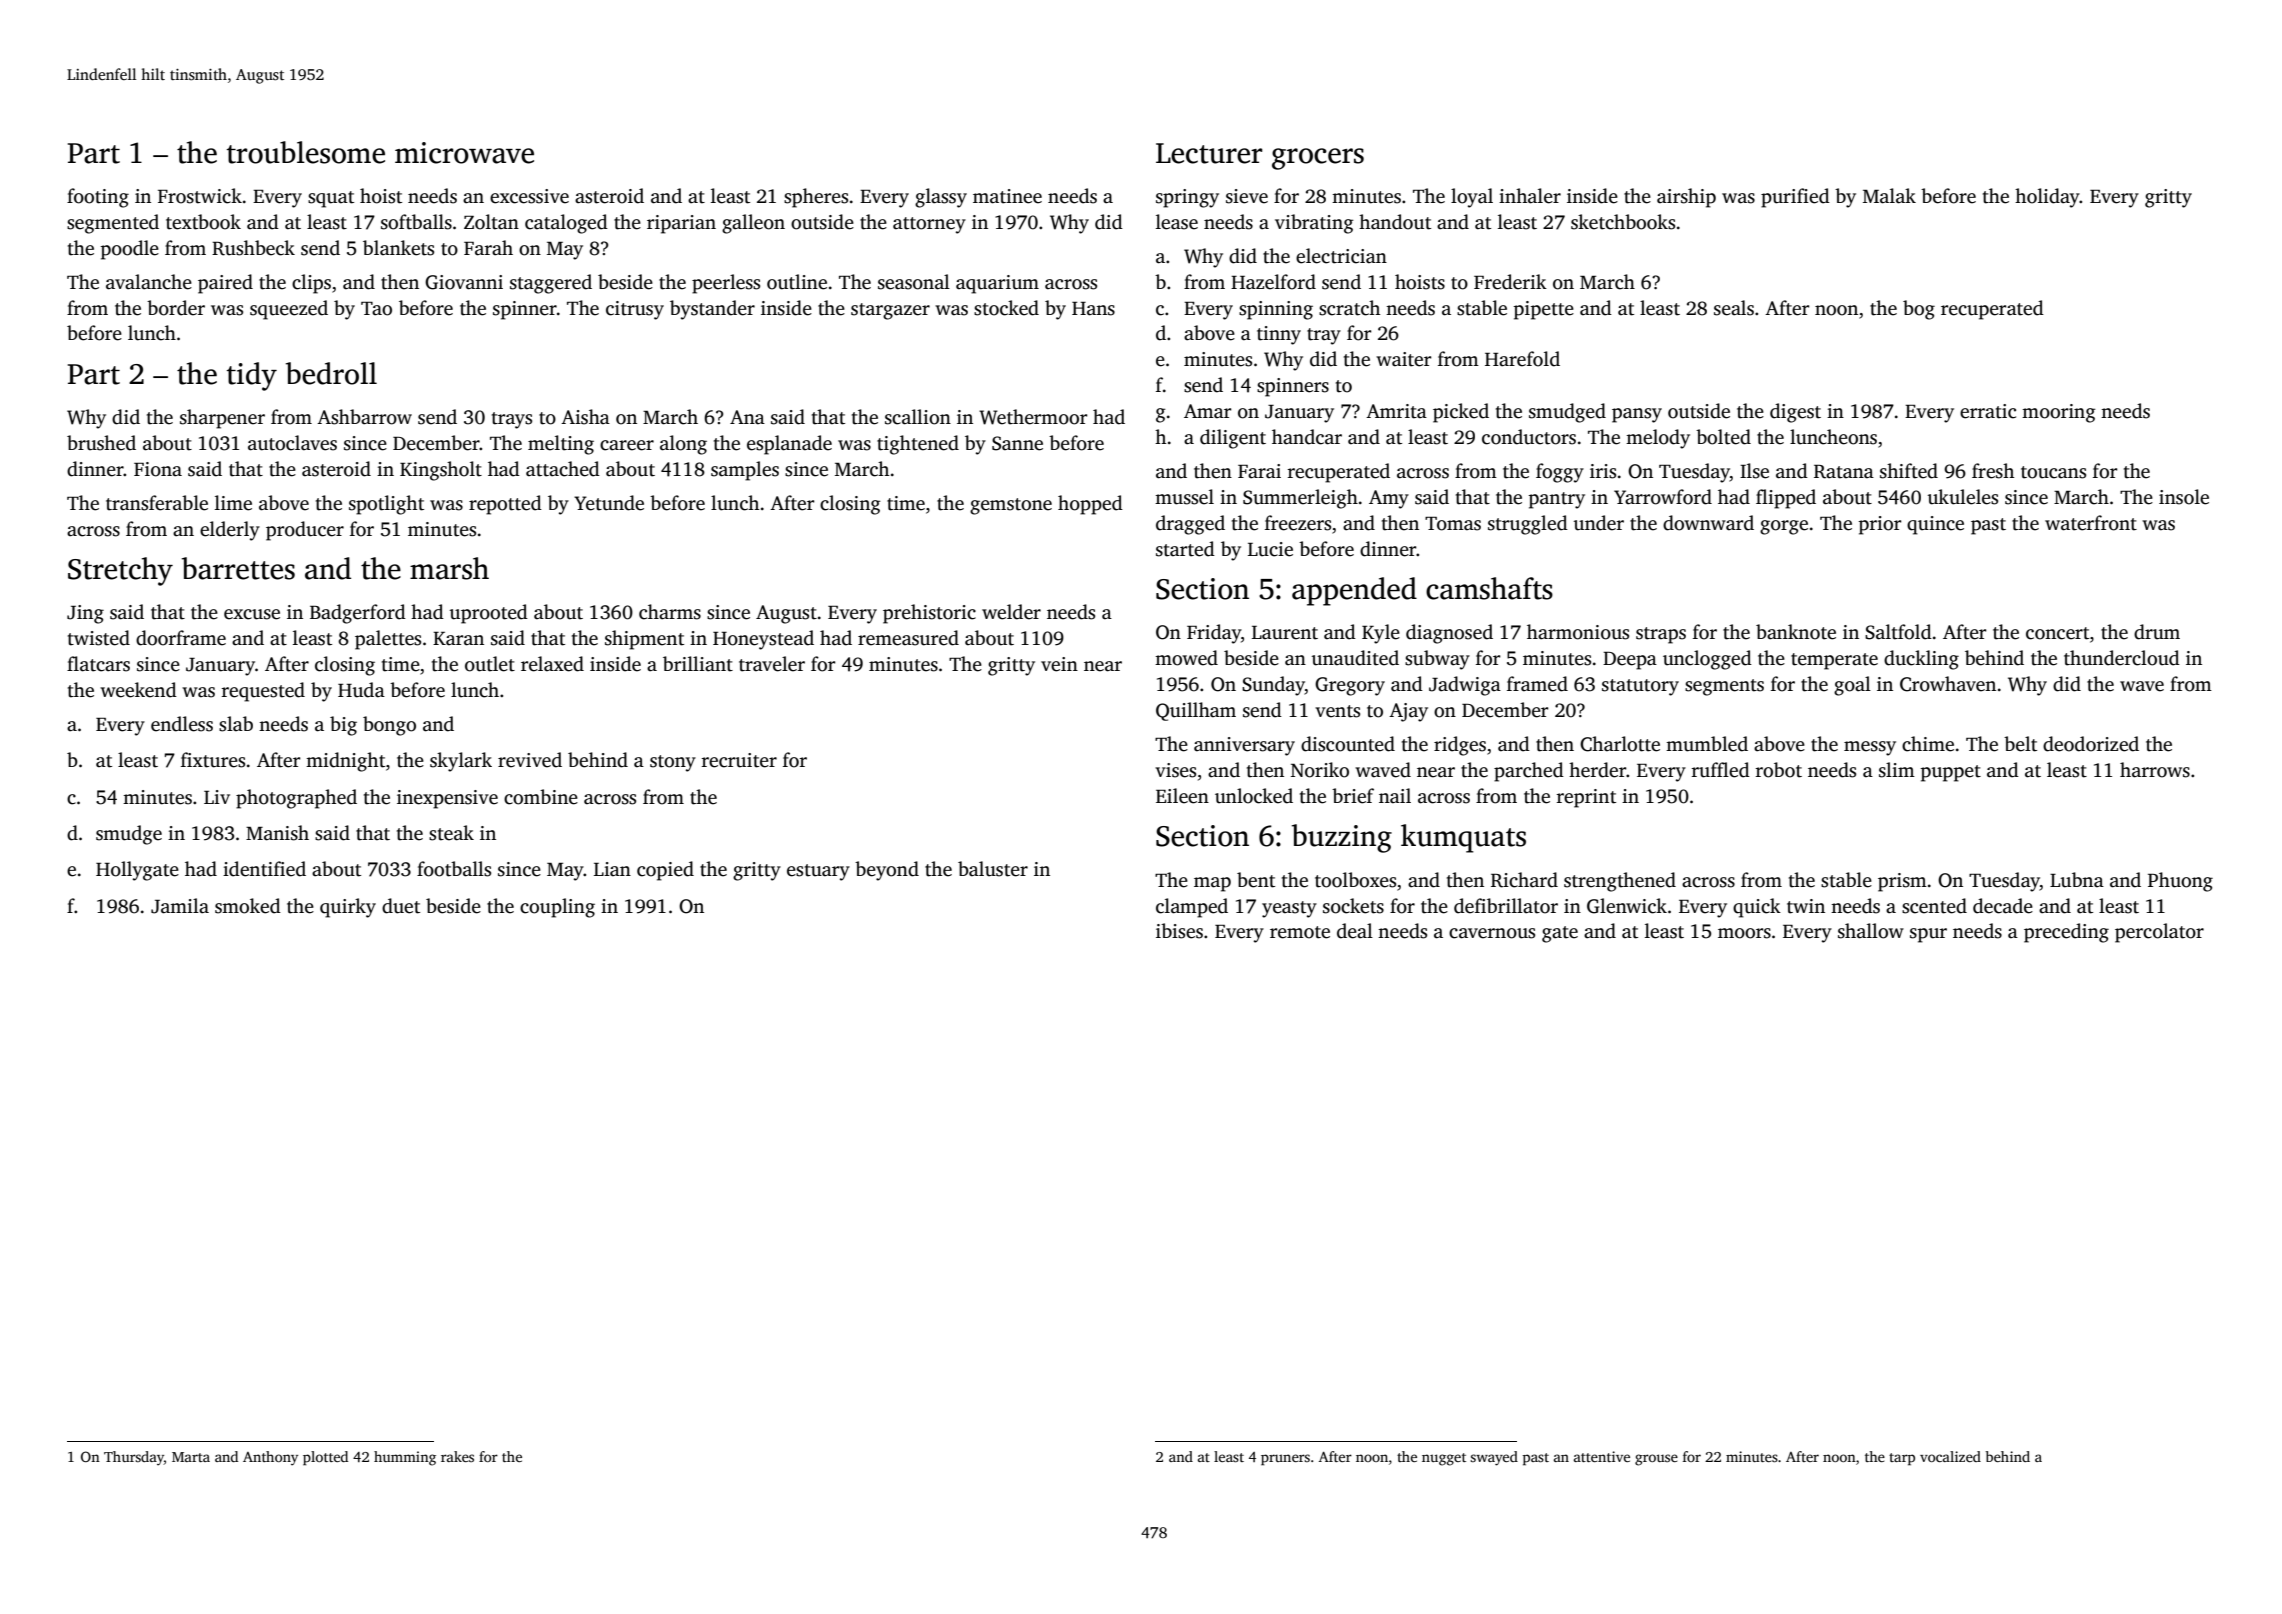 This screenshot has height=1614, width=2282. Describe the element at coordinates (1656, 1460) in the screenshot. I see `grouse` at that location.
